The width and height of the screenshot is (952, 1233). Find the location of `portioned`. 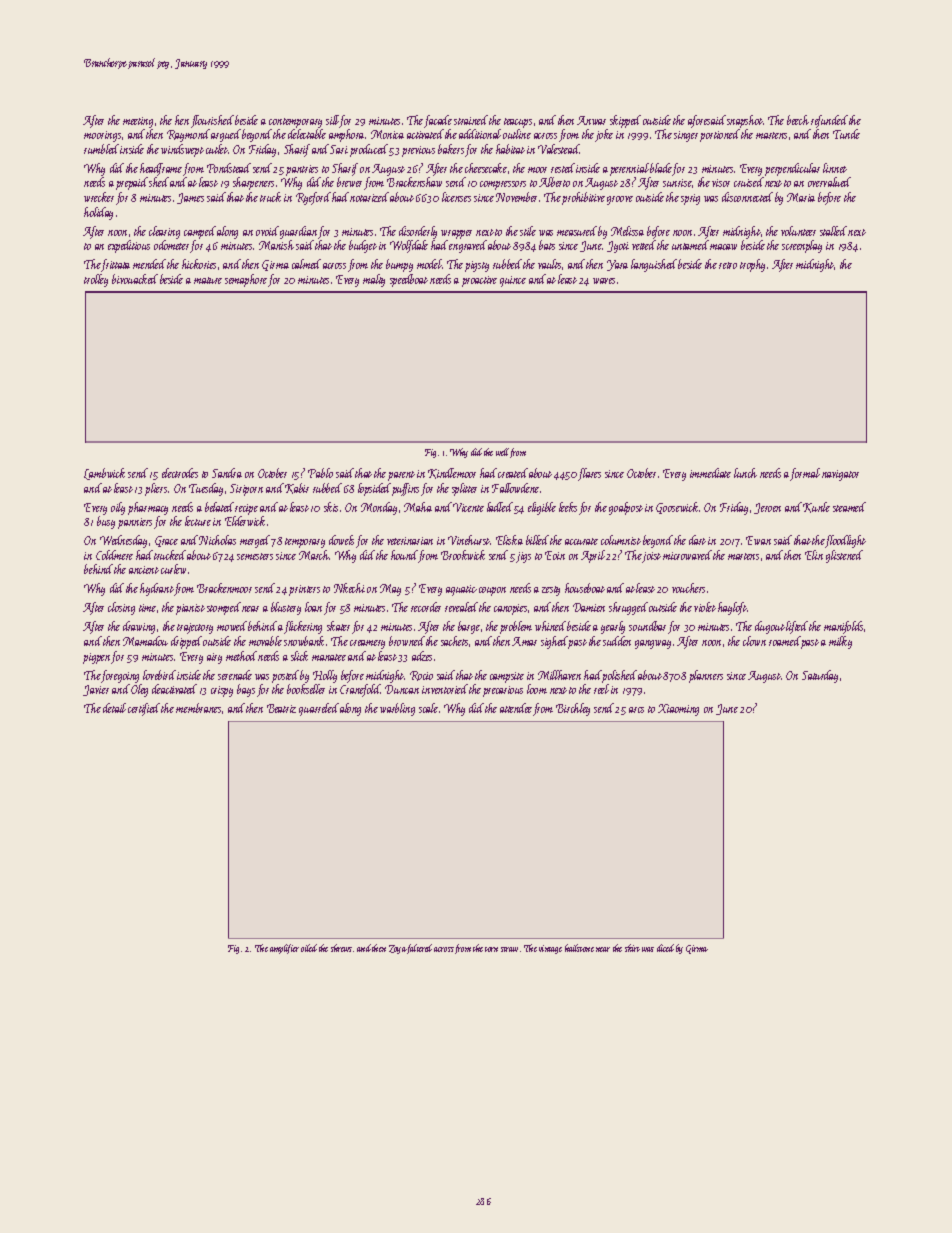

portioned is located at coordinates (720, 135).
